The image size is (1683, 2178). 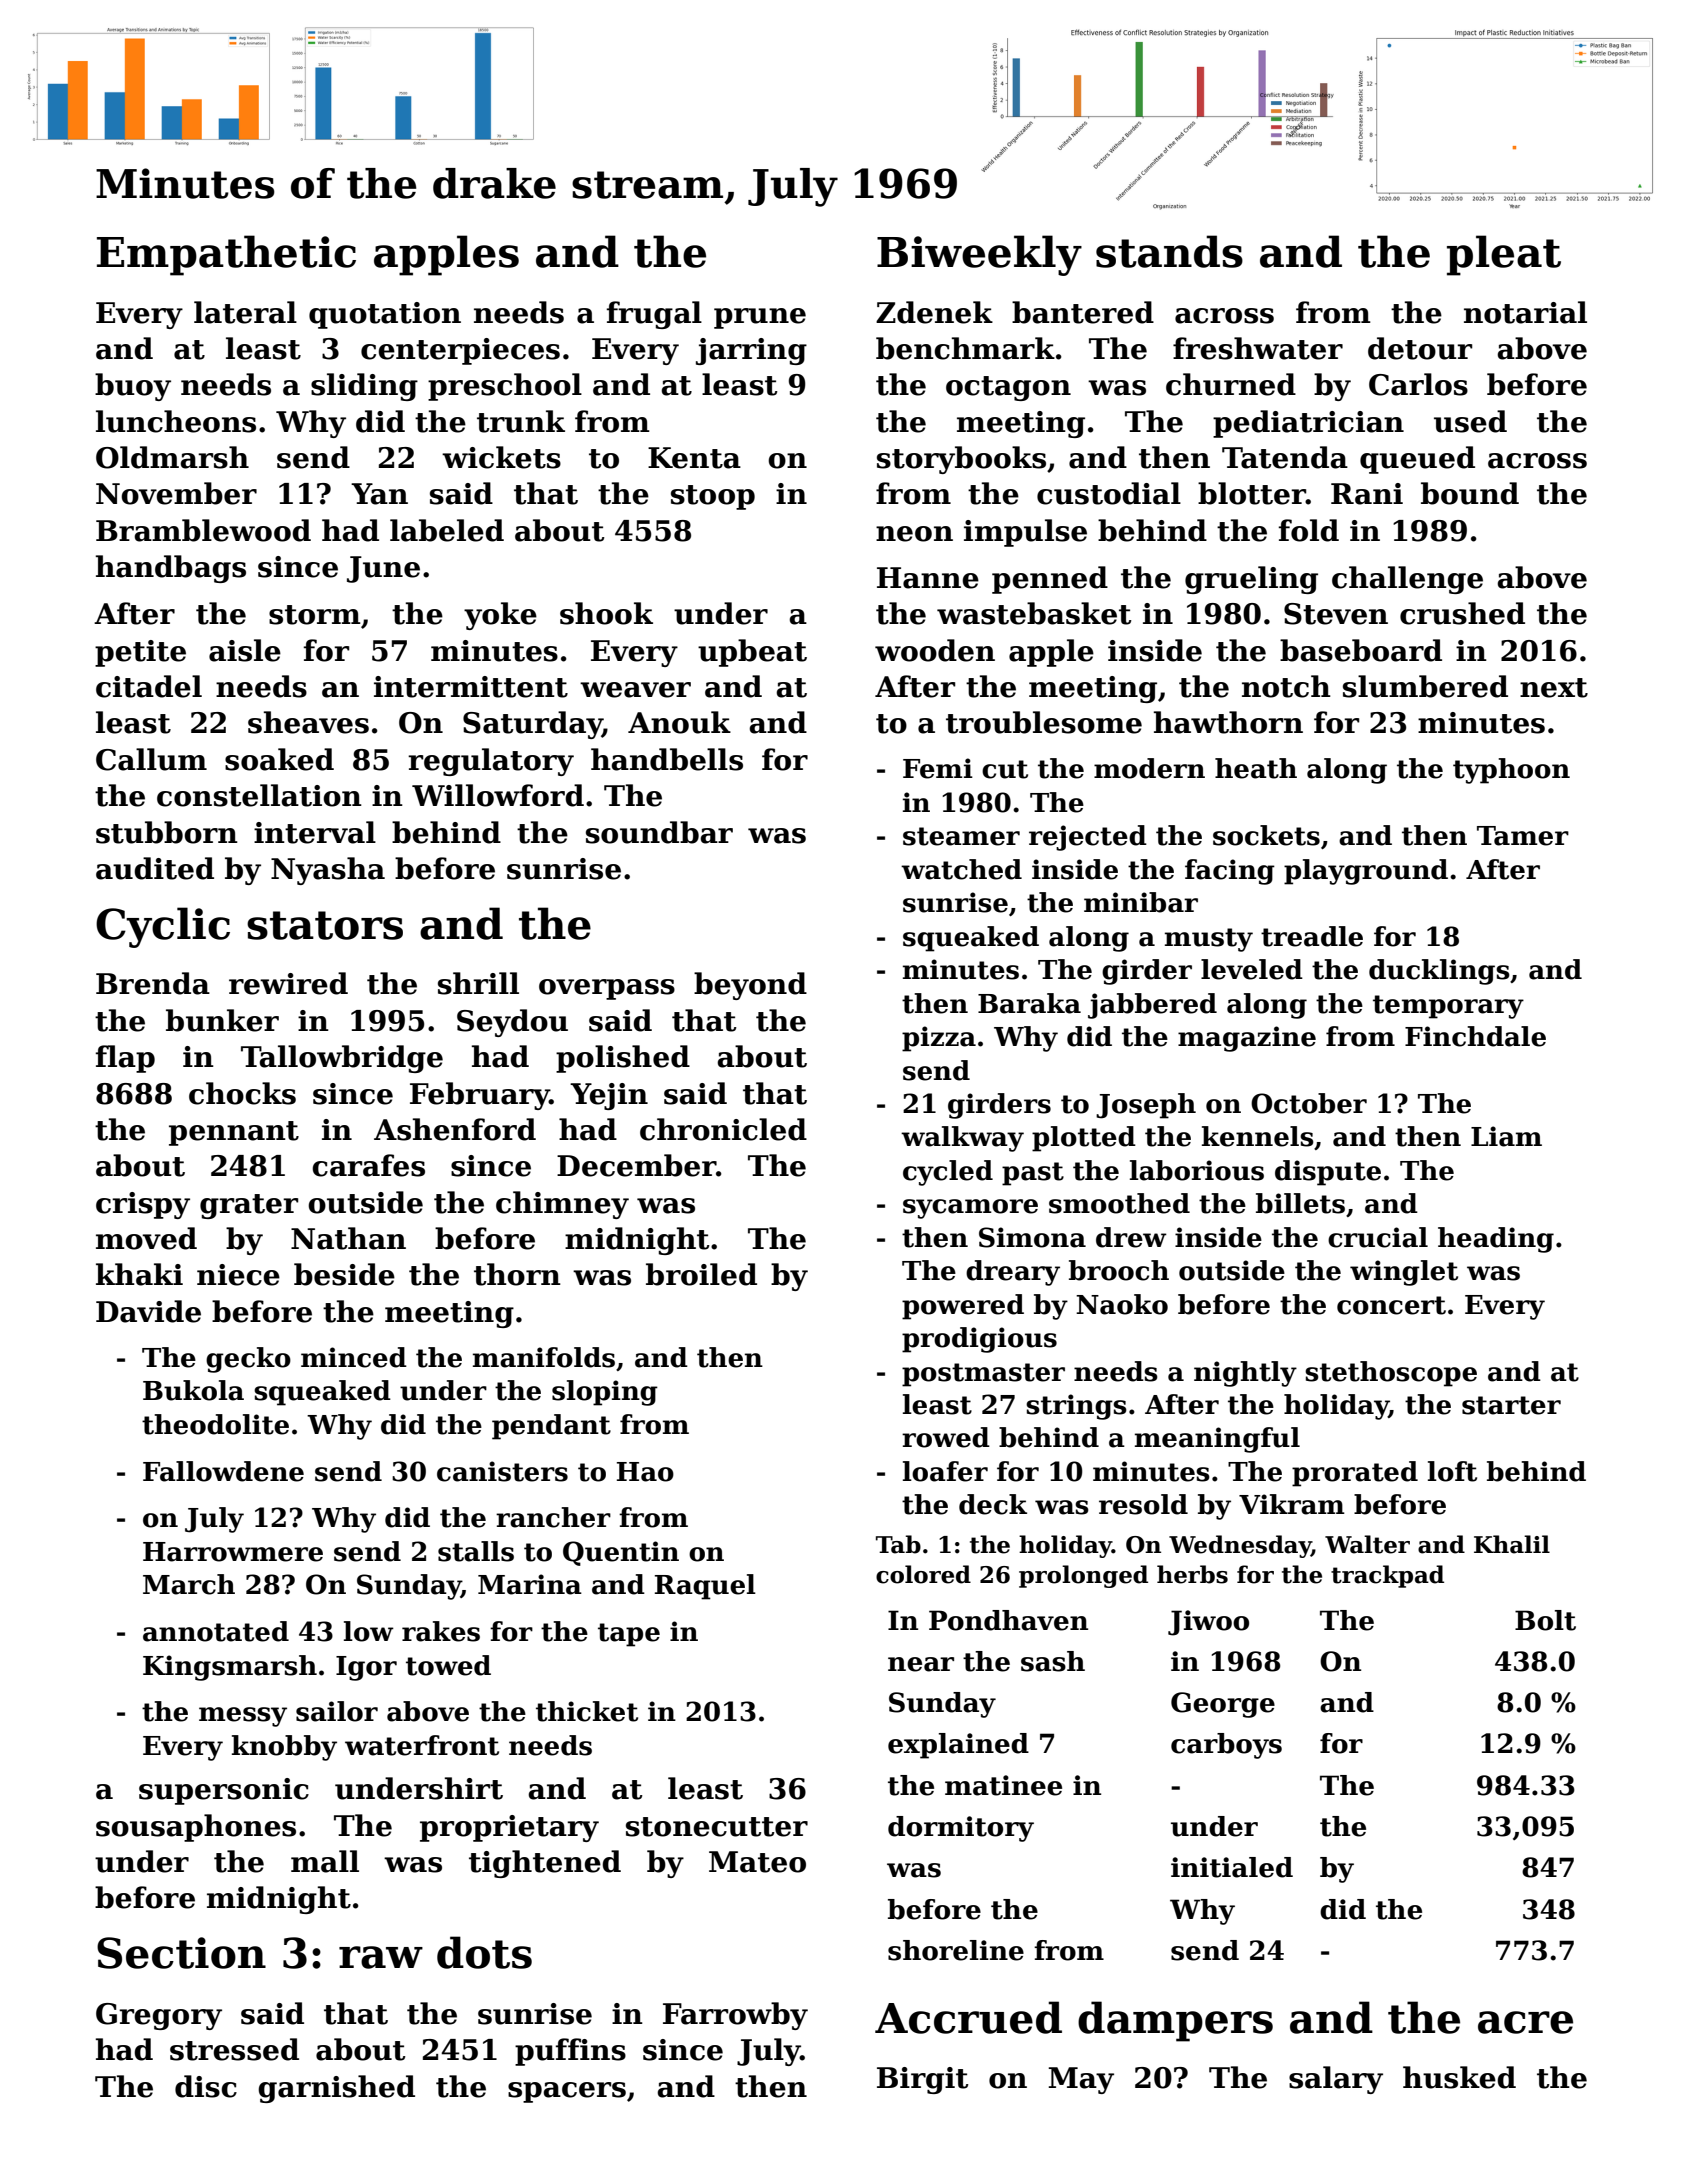 What do you see at coordinates (344, 1274) in the screenshot?
I see `beside` at bounding box center [344, 1274].
